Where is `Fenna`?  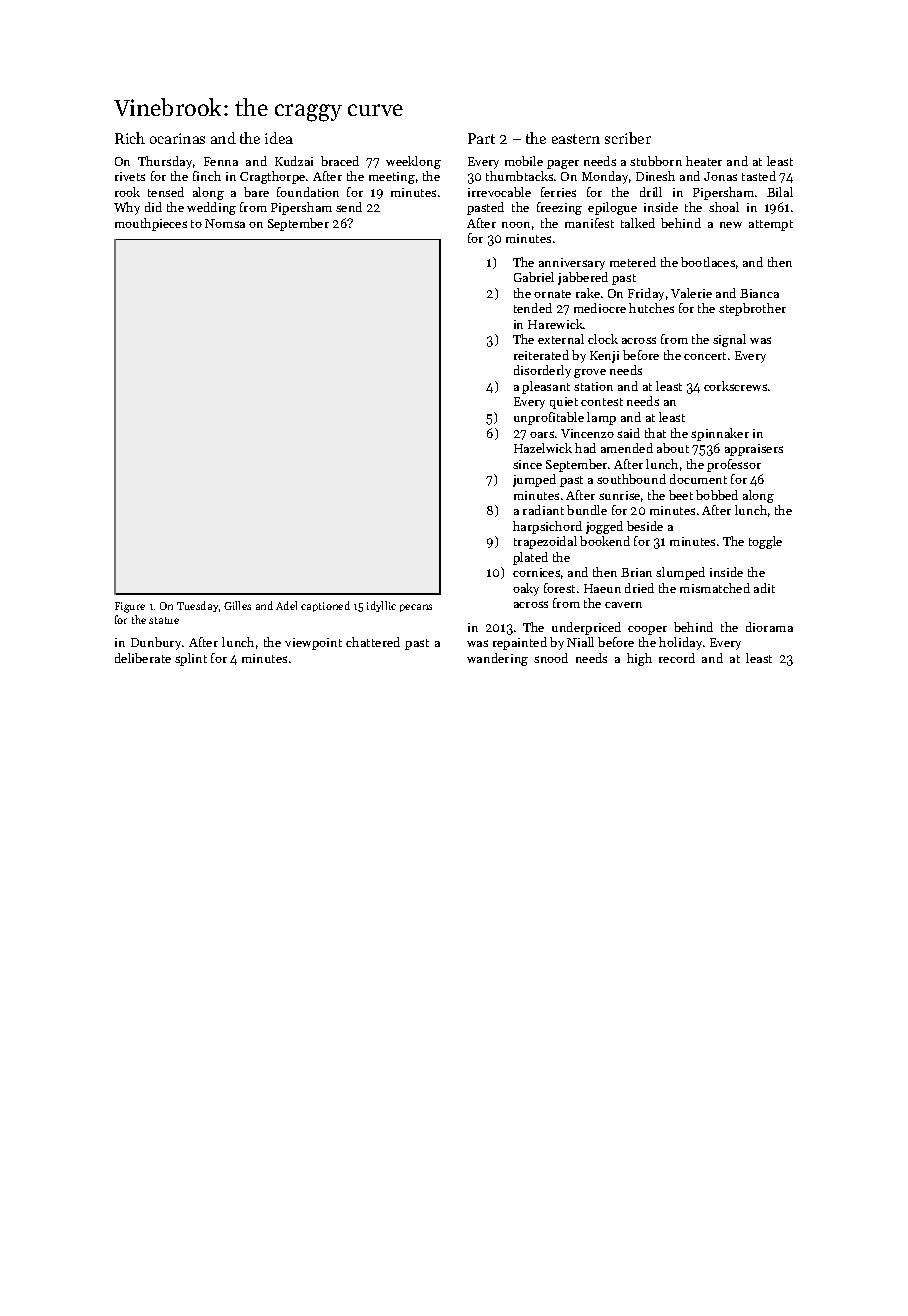
Fenna is located at coordinates (221, 161).
